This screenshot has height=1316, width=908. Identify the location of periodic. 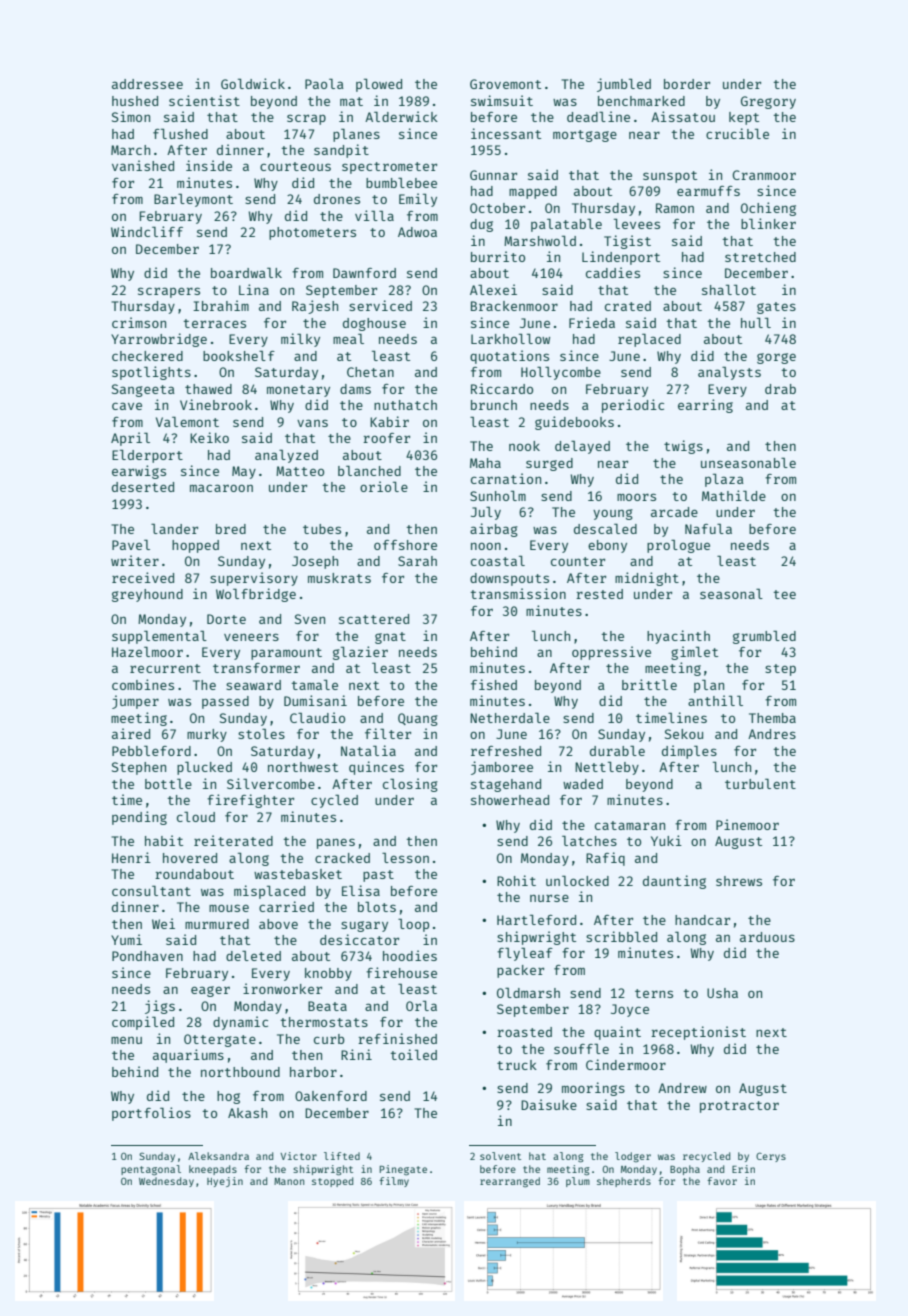
(633, 406).
